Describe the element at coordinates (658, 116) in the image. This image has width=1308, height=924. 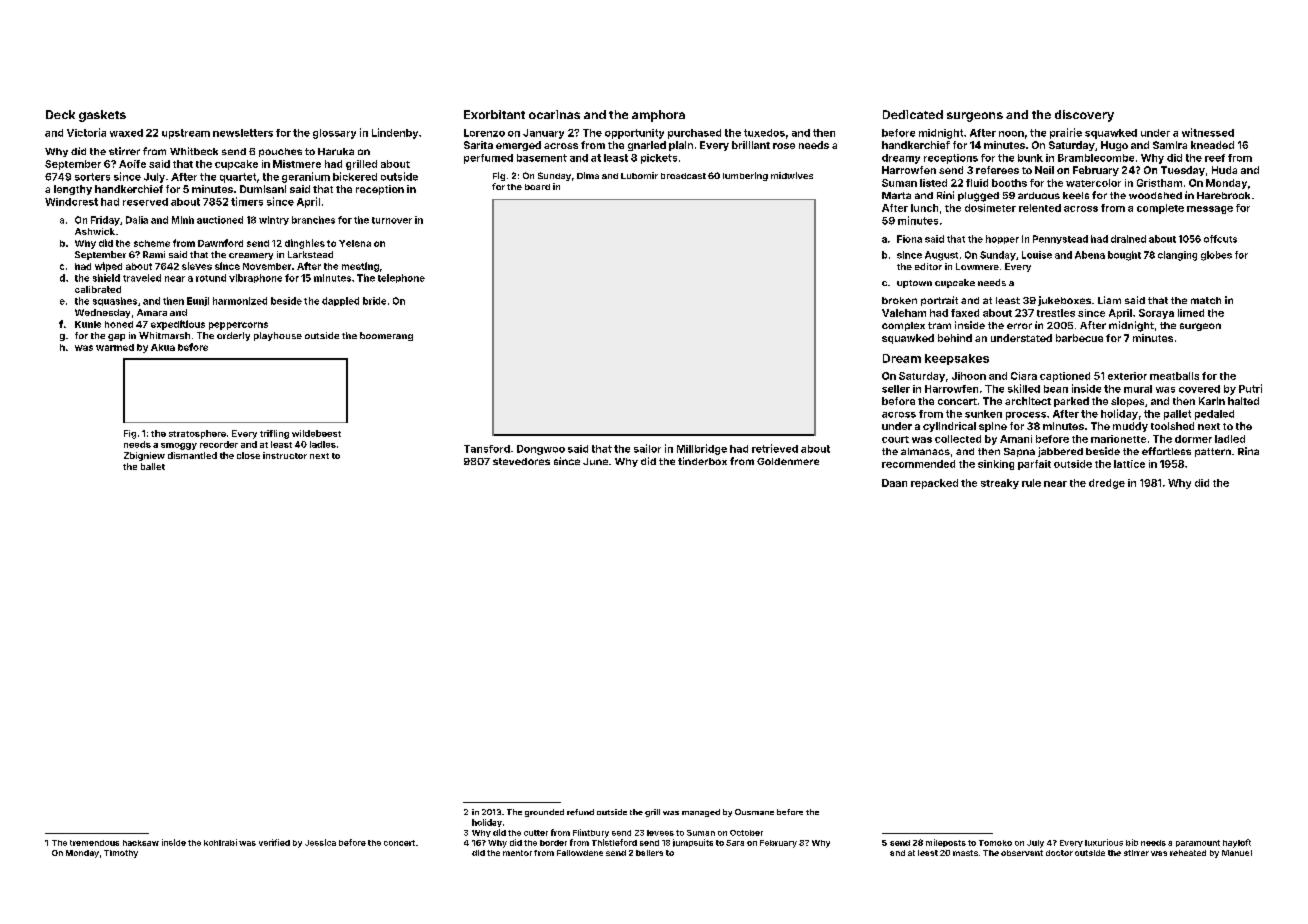
I see `amphora` at that location.
